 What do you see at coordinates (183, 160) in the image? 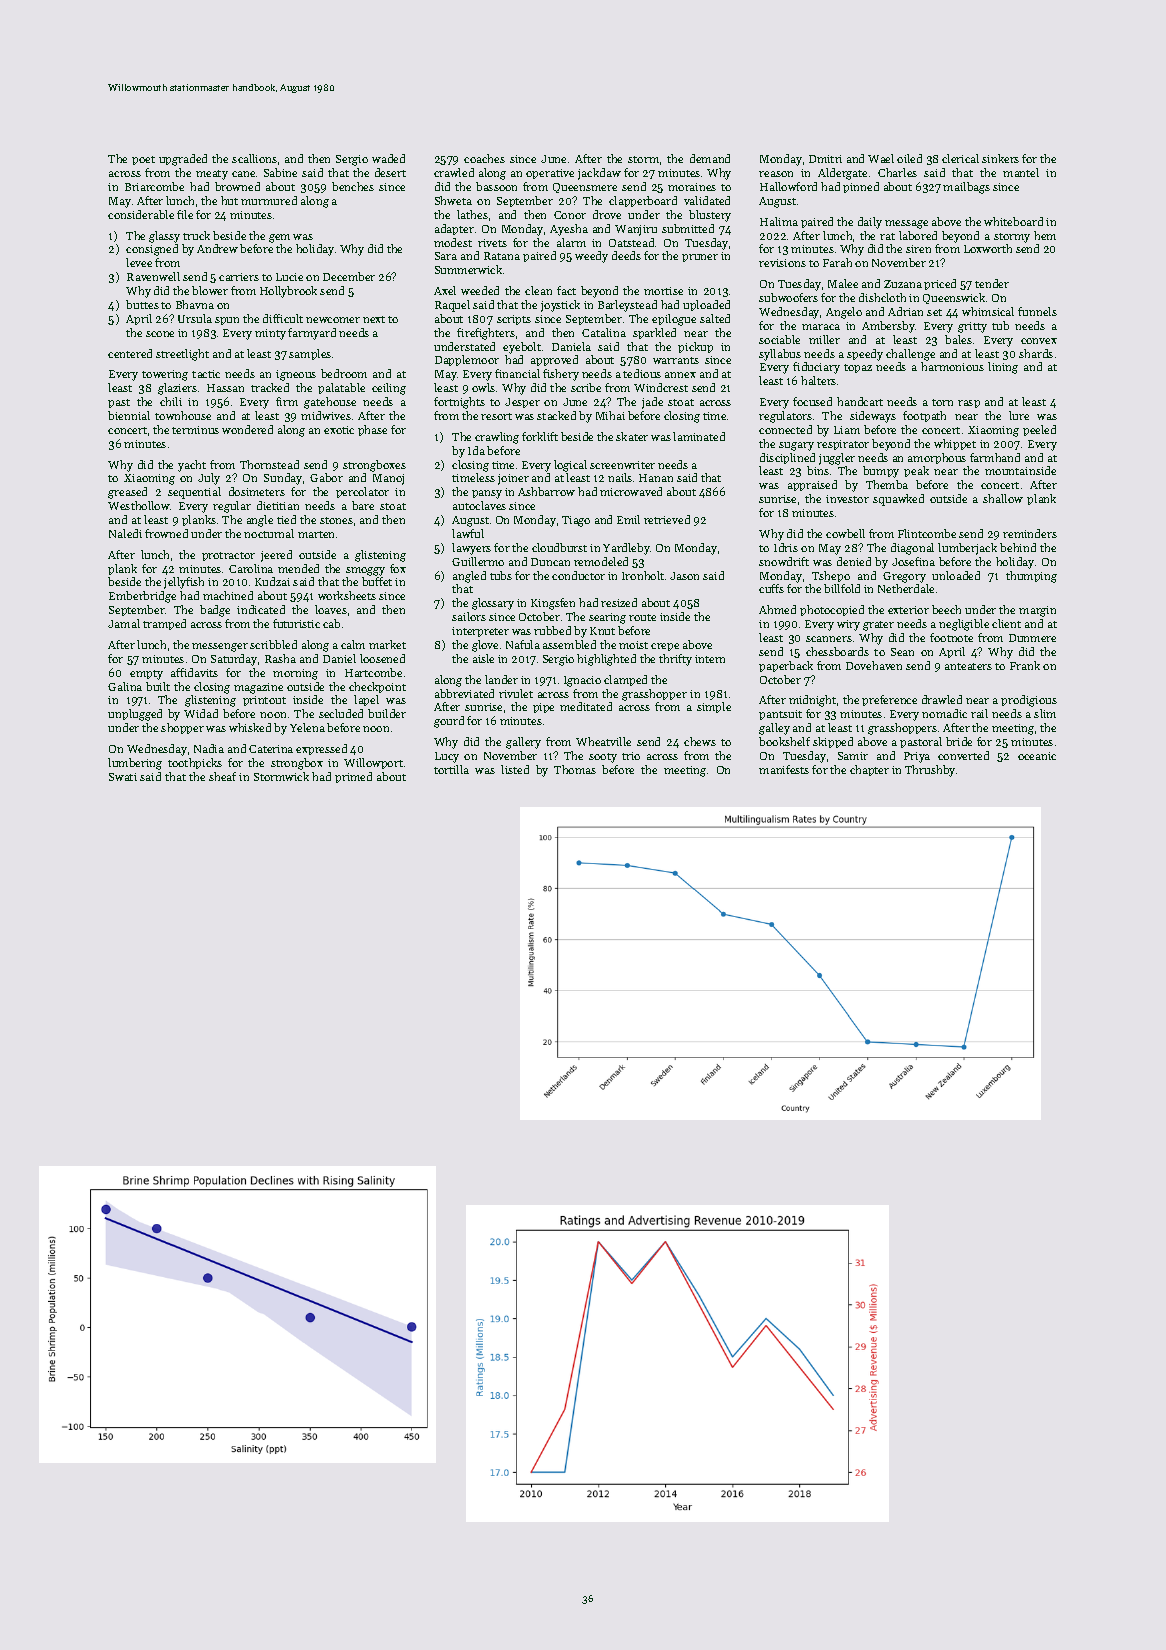
I see `upgraded` at bounding box center [183, 160].
